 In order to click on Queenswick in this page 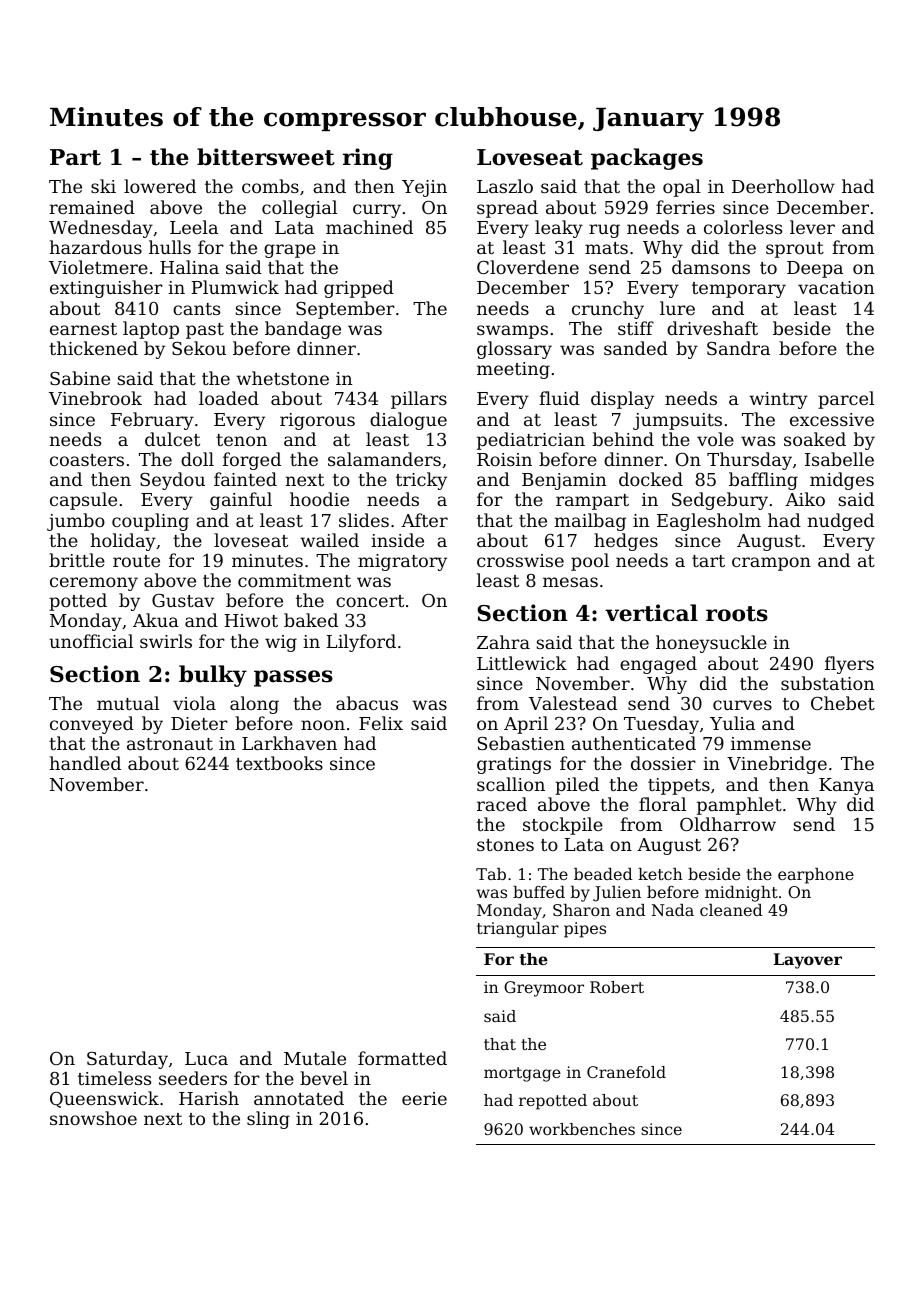, I will do `click(104, 1099)`.
